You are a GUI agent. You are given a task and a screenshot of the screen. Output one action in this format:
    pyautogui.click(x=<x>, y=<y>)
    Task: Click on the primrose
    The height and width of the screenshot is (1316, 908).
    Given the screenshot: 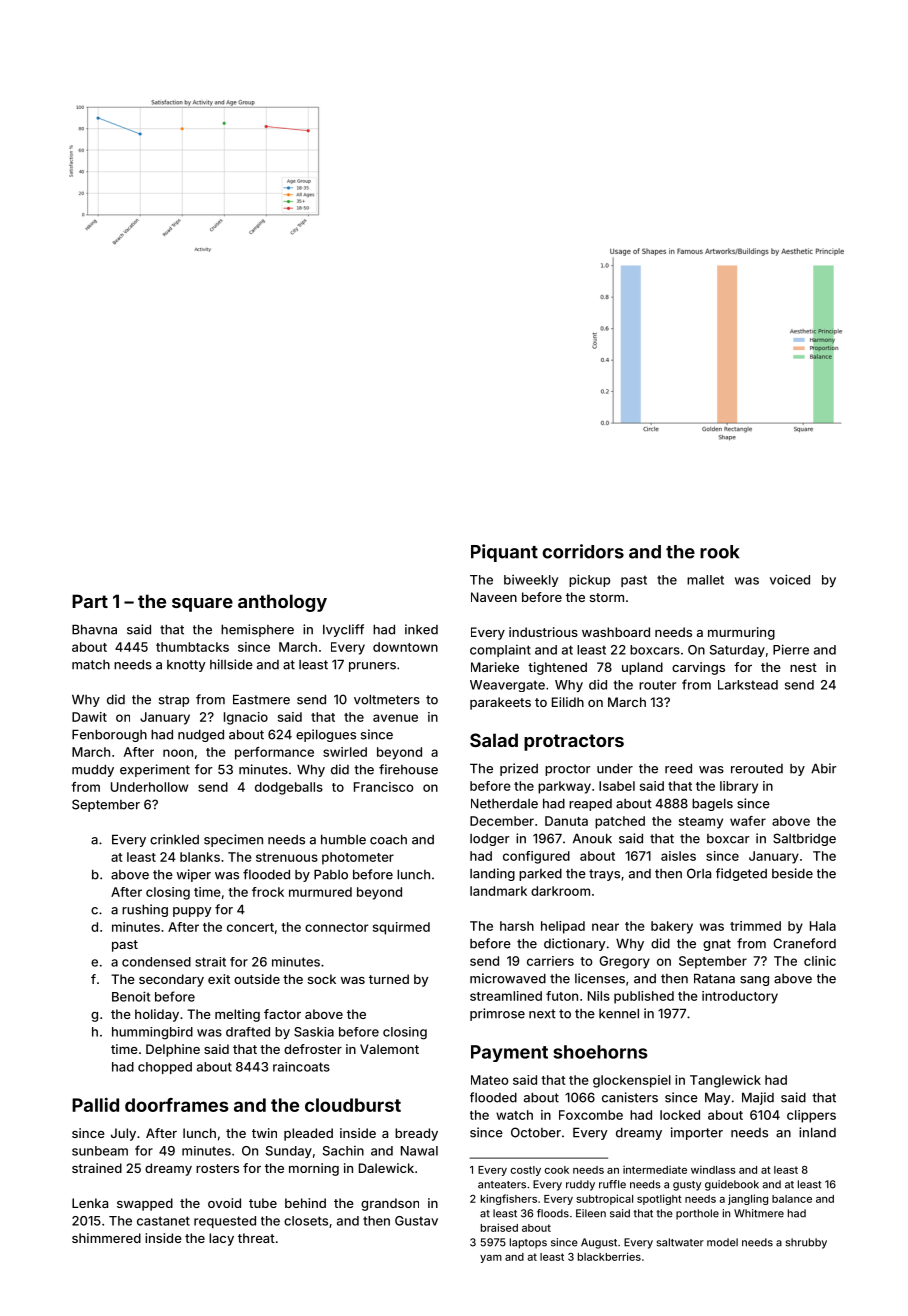 What is the action you would take?
    pyautogui.click(x=497, y=1014)
